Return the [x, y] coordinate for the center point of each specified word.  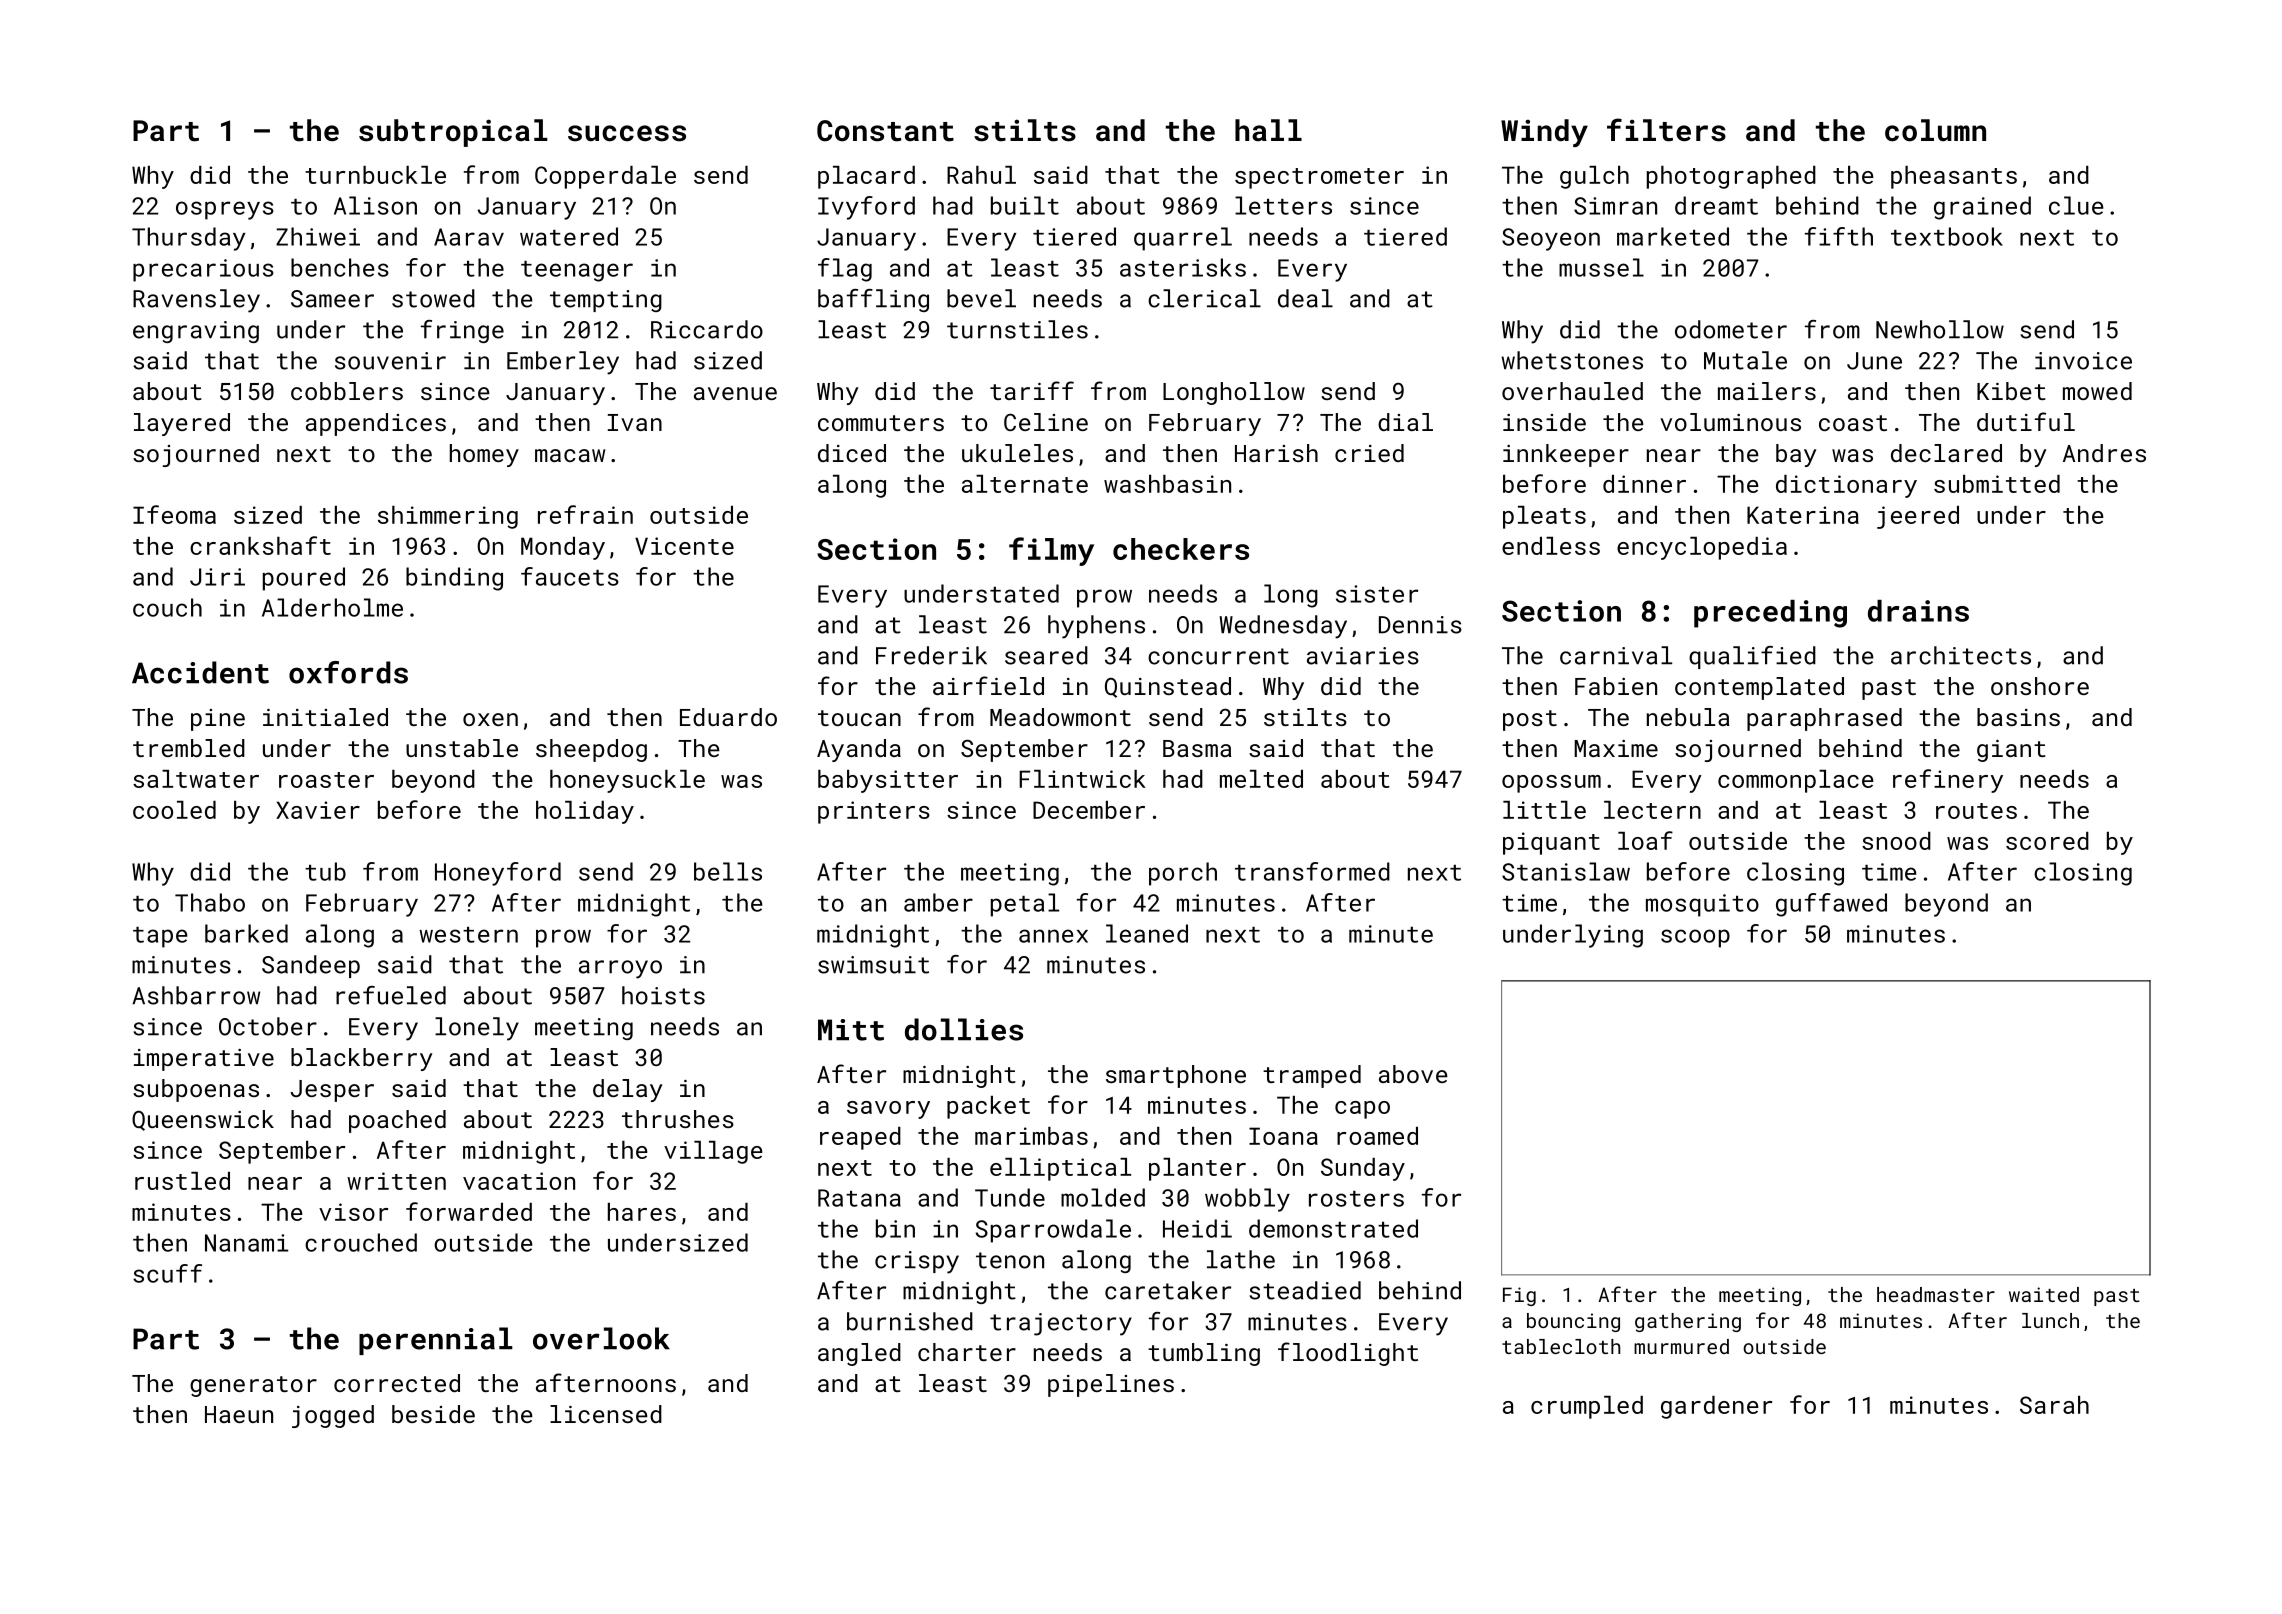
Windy [1544, 133]
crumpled [1587, 1407]
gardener [1716, 1407]
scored [2047, 841]
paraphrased [1824, 719]
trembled [189, 748]
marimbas [1031, 1136]
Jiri [217, 577]
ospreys [225, 210]
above [1413, 1074]
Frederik [931, 655]
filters [1666, 130]
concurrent [1218, 656]
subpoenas [196, 1090]
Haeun [239, 1414]
